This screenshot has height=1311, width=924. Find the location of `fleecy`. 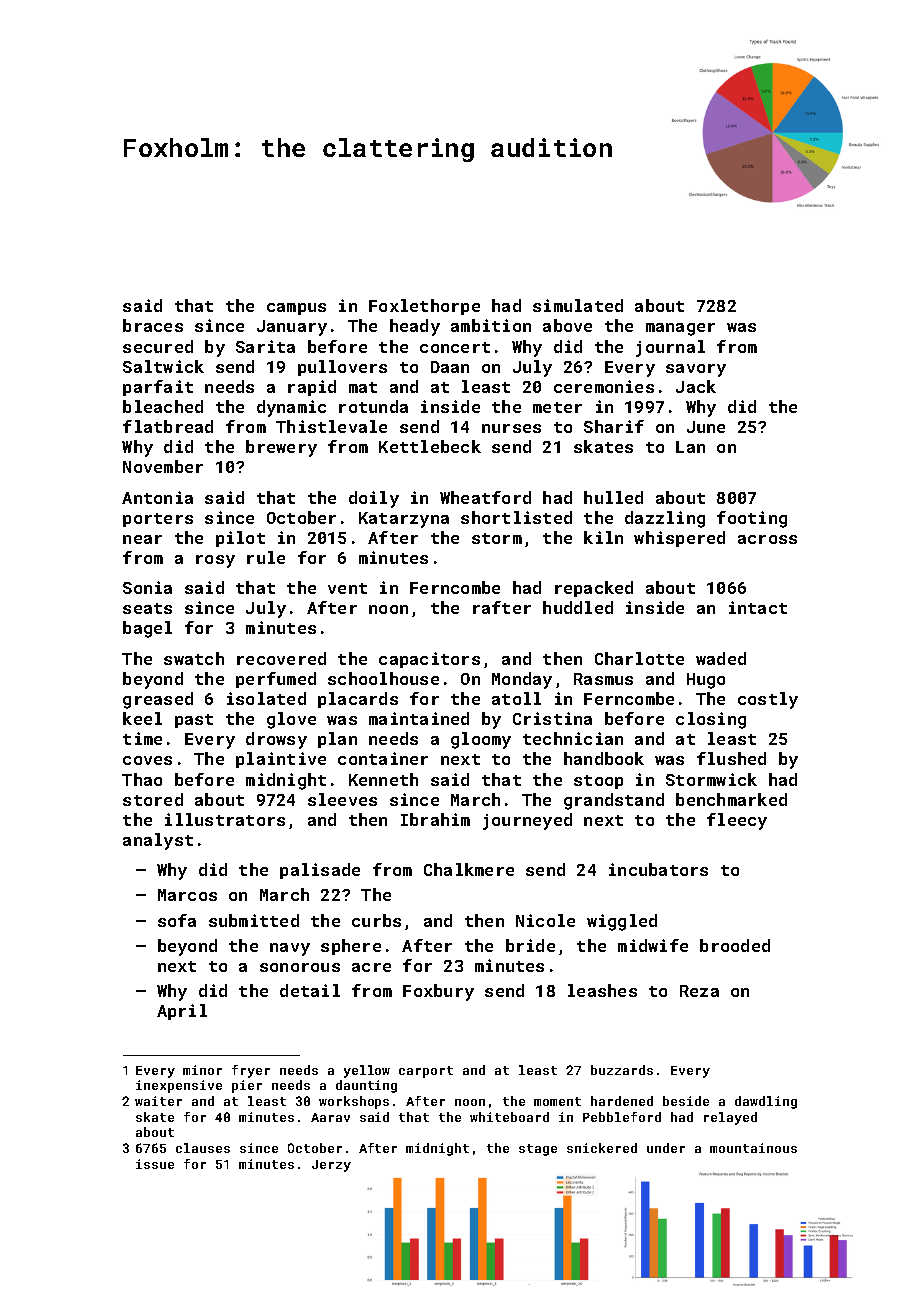

fleecy is located at coordinates (737, 821).
